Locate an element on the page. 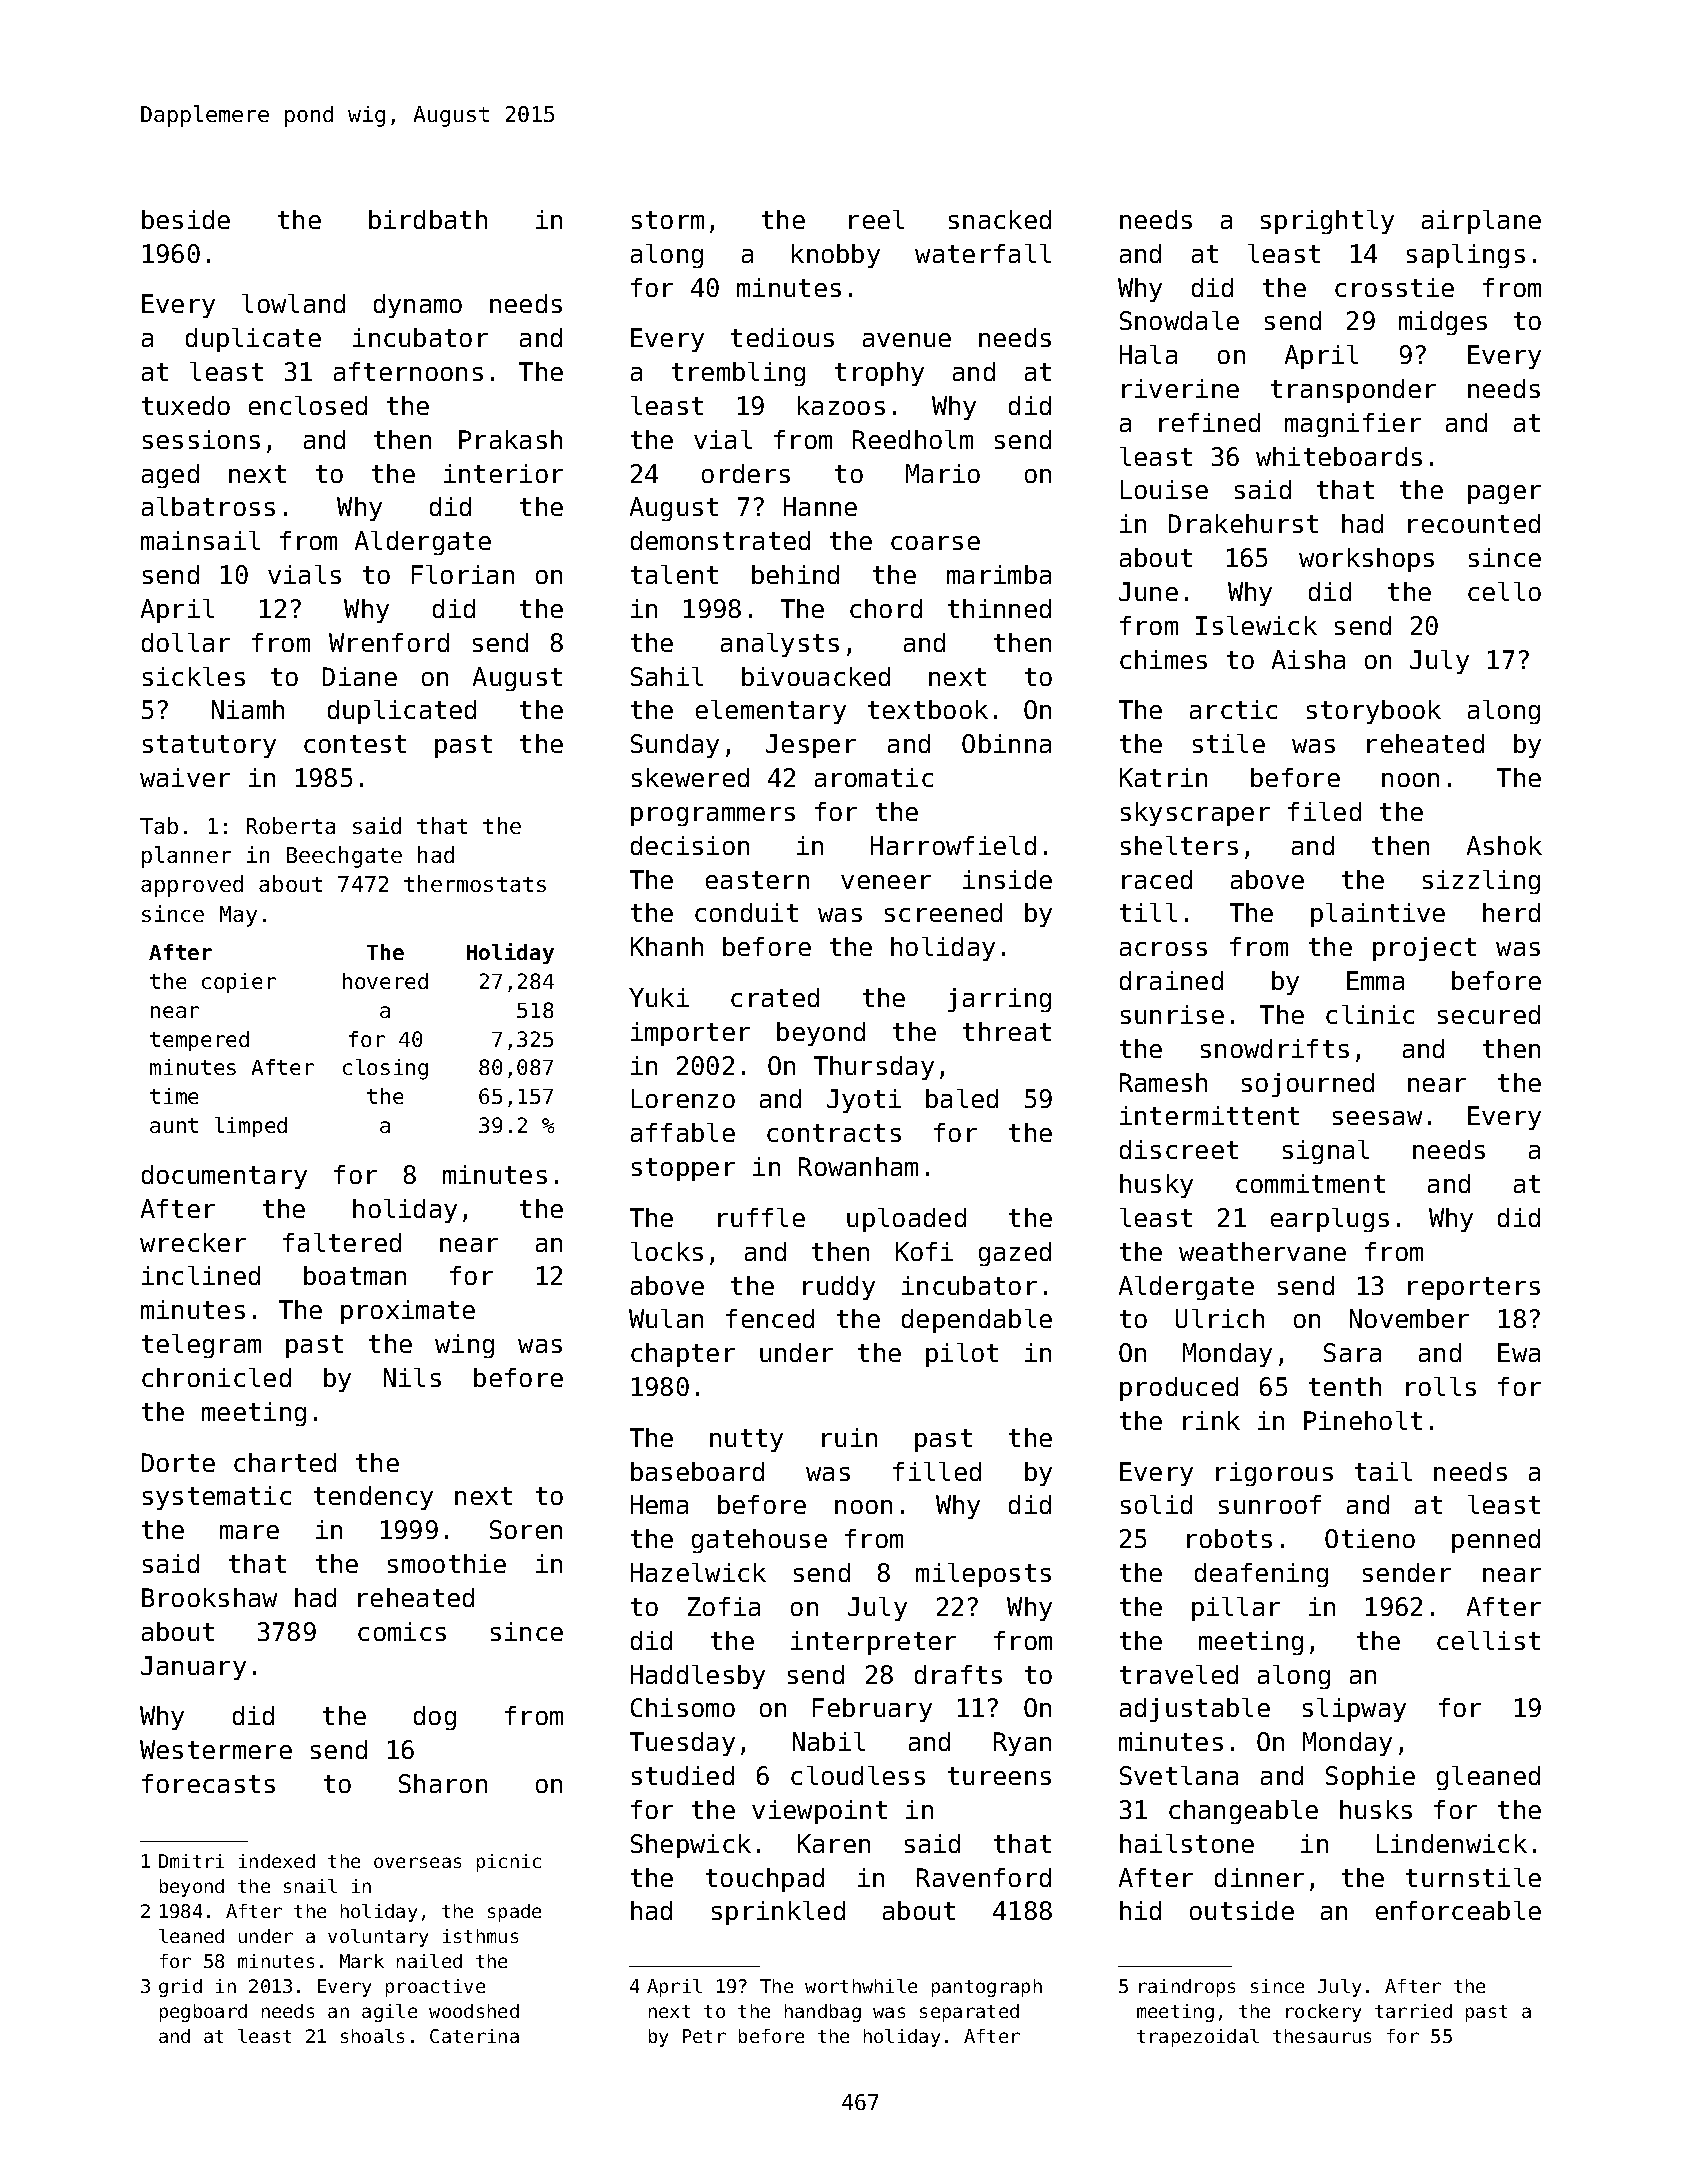  crosstie is located at coordinates (1394, 287).
